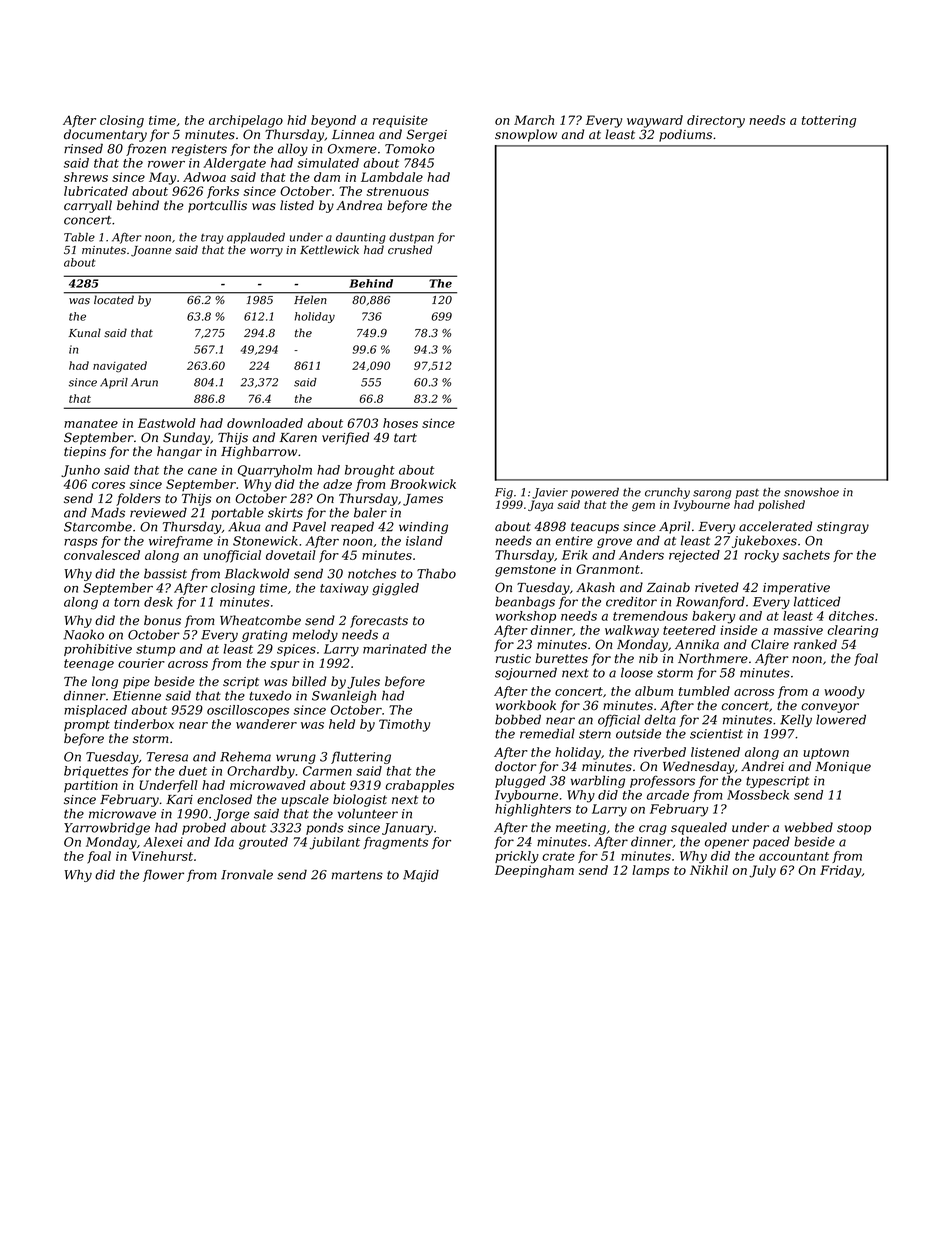 This screenshot has width=952, height=1233. What do you see at coordinates (368, 813) in the screenshot?
I see `volunteer` at bounding box center [368, 813].
